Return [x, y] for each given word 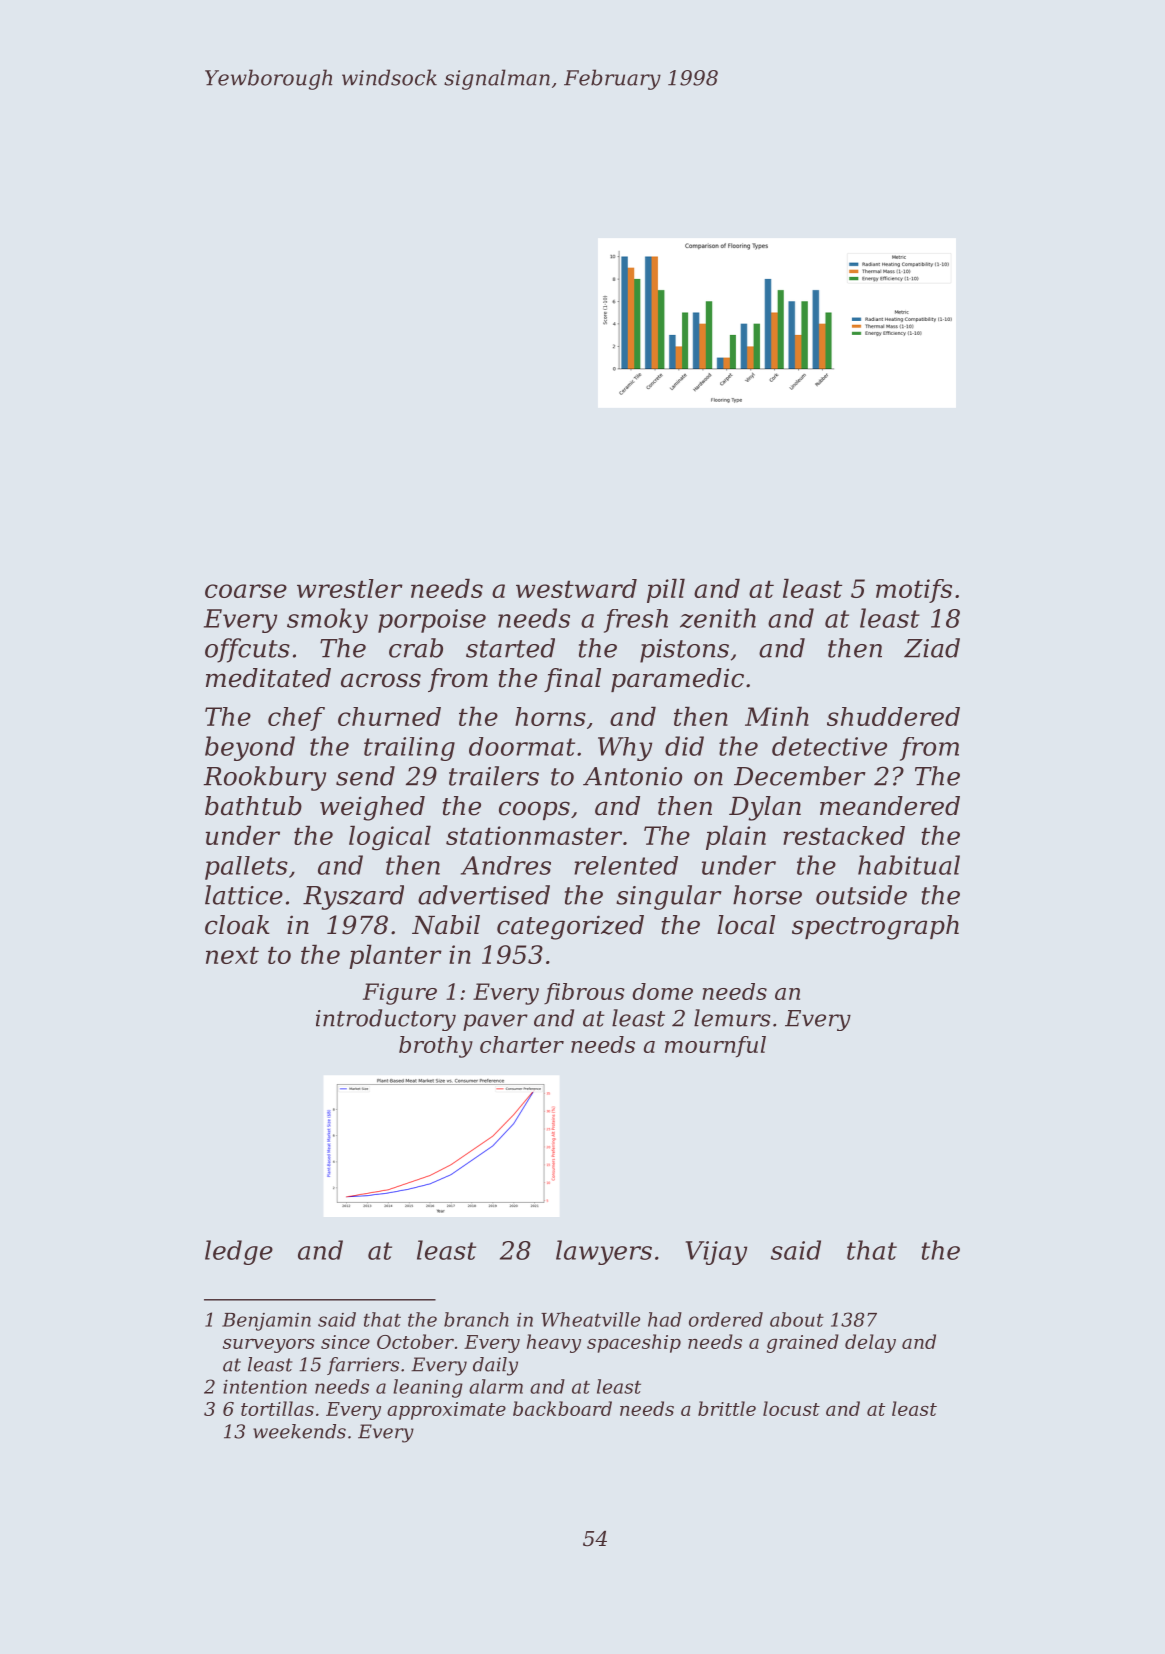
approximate [446, 1411]
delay [870, 1343]
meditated [268, 678]
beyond [250, 748]
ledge [239, 1252]
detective [829, 746]
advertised [484, 895]
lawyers [604, 1252]
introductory [386, 1020]
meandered [890, 806]
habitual [909, 865]
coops [534, 810]
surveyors [269, 1346]
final [572, 680]
